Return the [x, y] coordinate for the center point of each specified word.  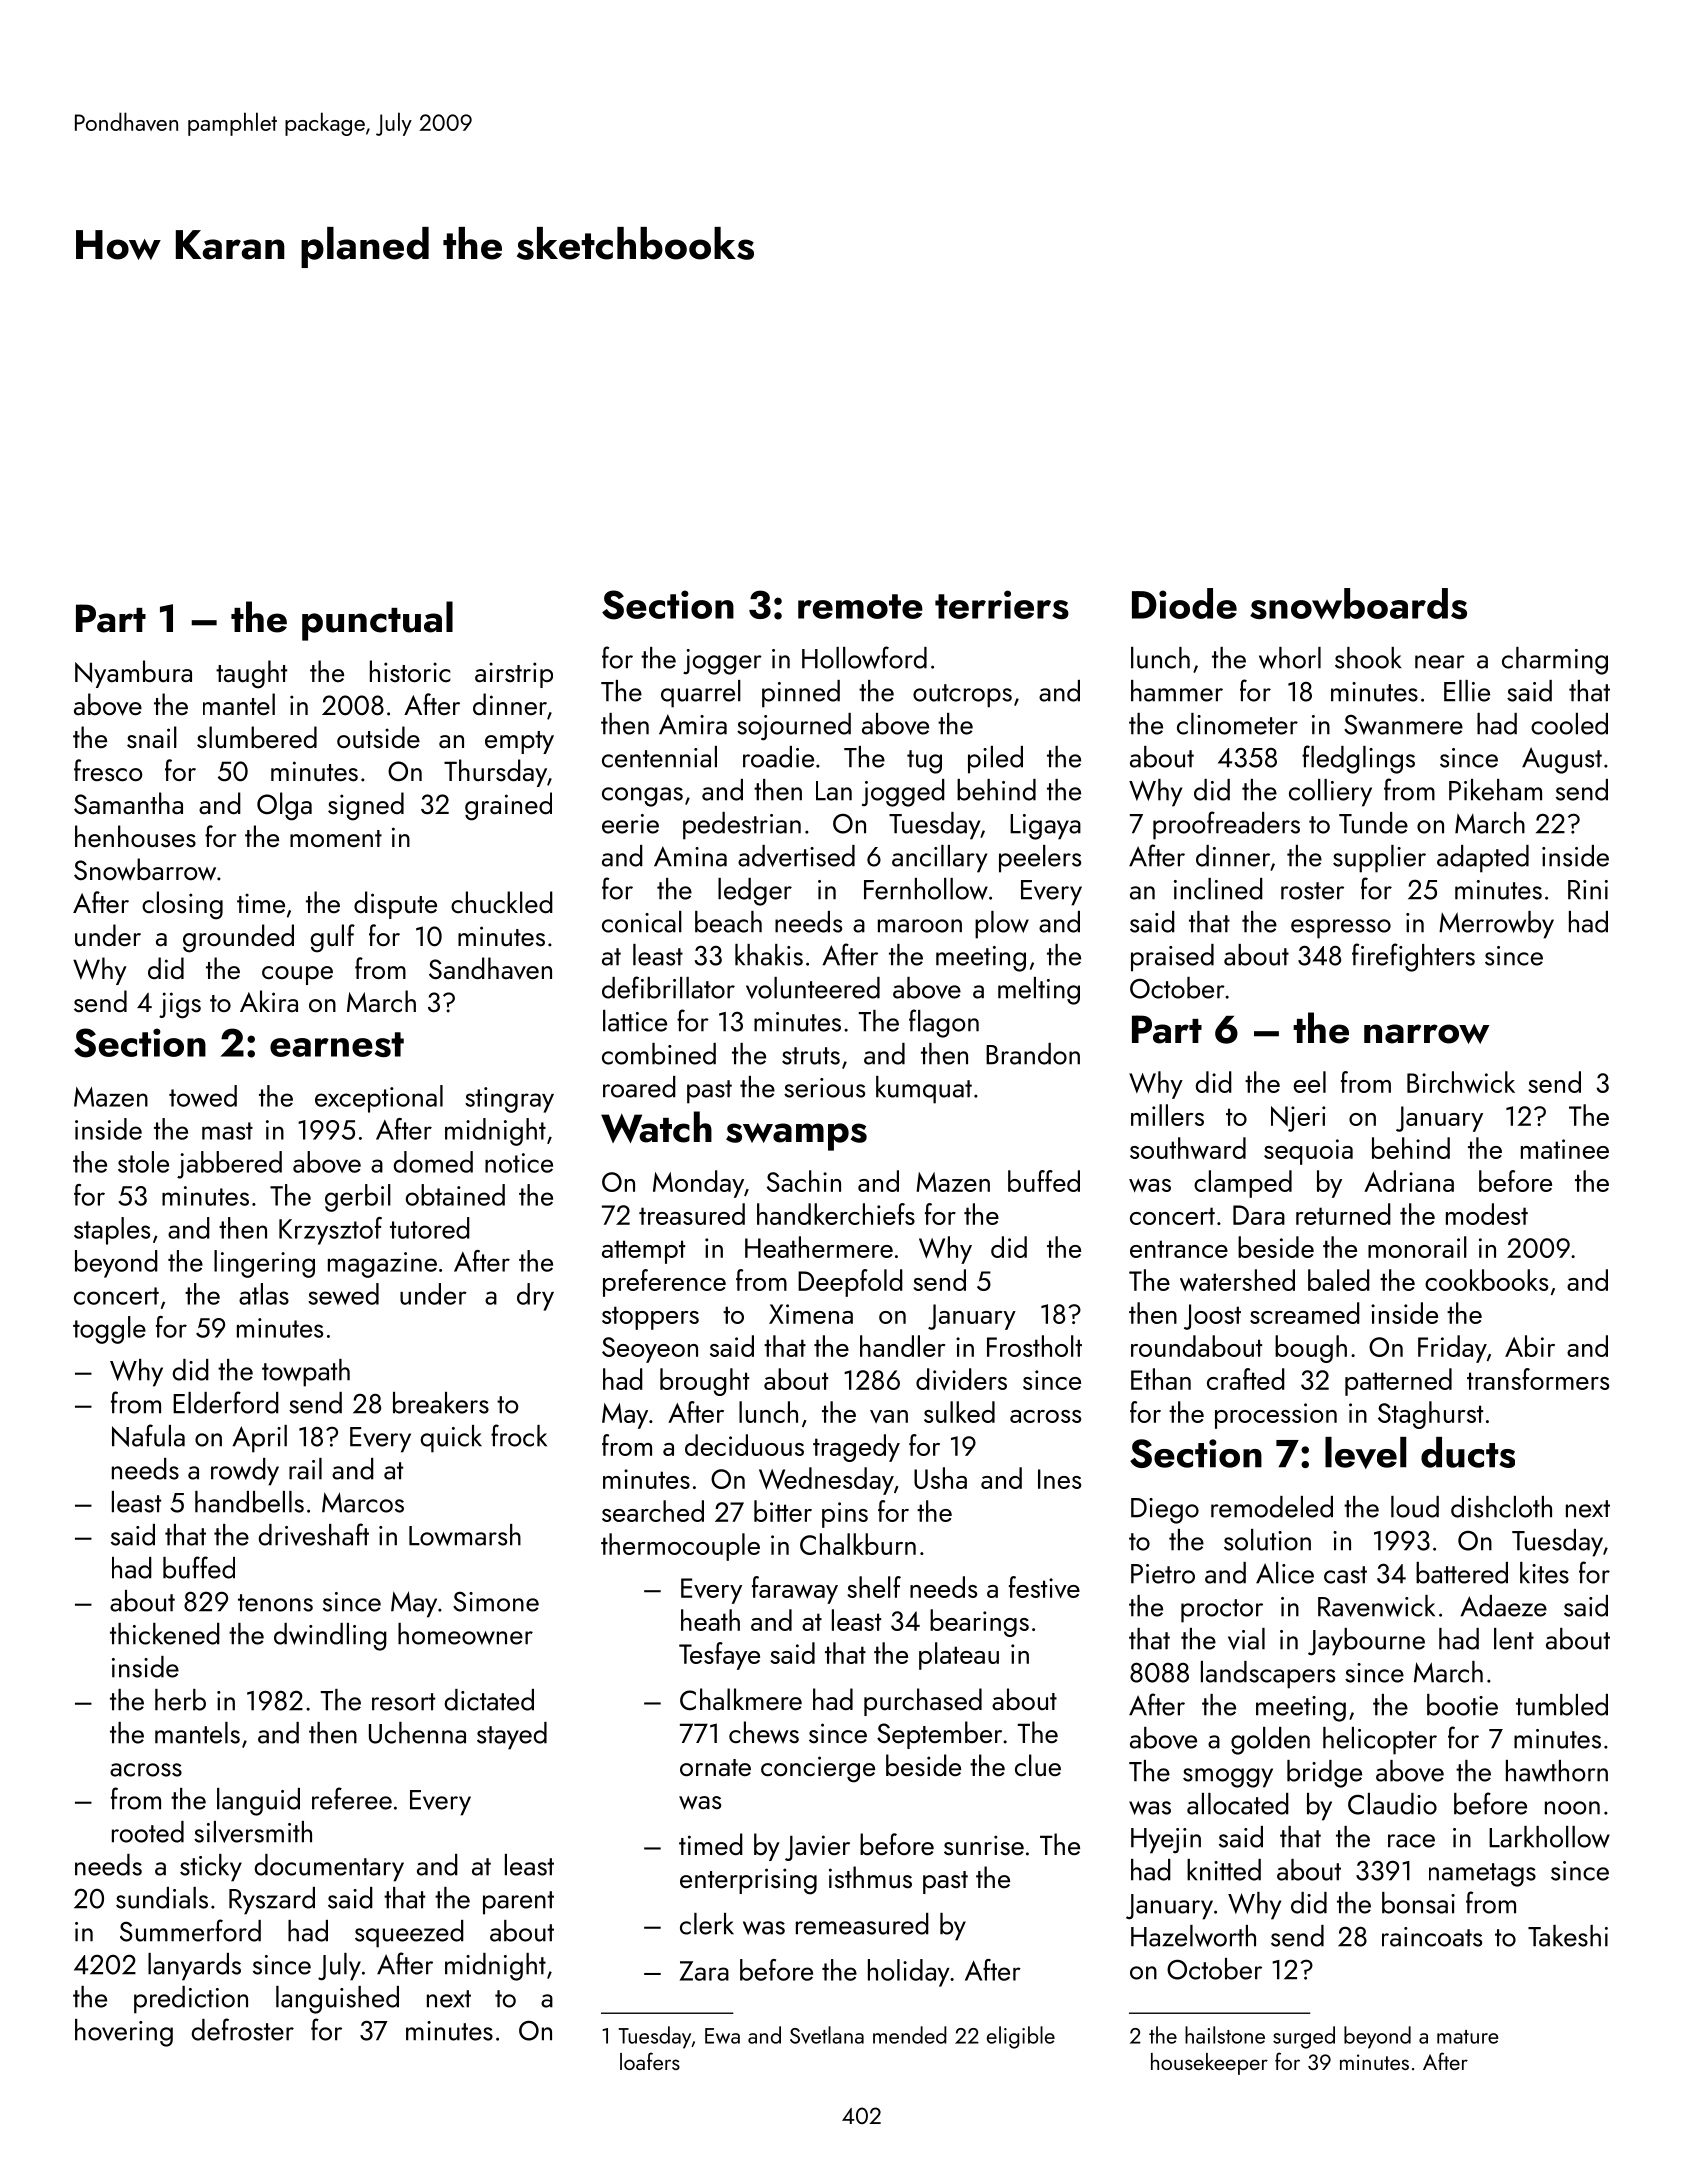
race [1411, 1841]
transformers [1538, 1379]
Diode [1184, 603]
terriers [1002, 604]
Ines [1059, 1479]
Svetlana [827, 2035]
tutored [430, 1228]
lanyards [194, 1967]
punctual [377, 621]
